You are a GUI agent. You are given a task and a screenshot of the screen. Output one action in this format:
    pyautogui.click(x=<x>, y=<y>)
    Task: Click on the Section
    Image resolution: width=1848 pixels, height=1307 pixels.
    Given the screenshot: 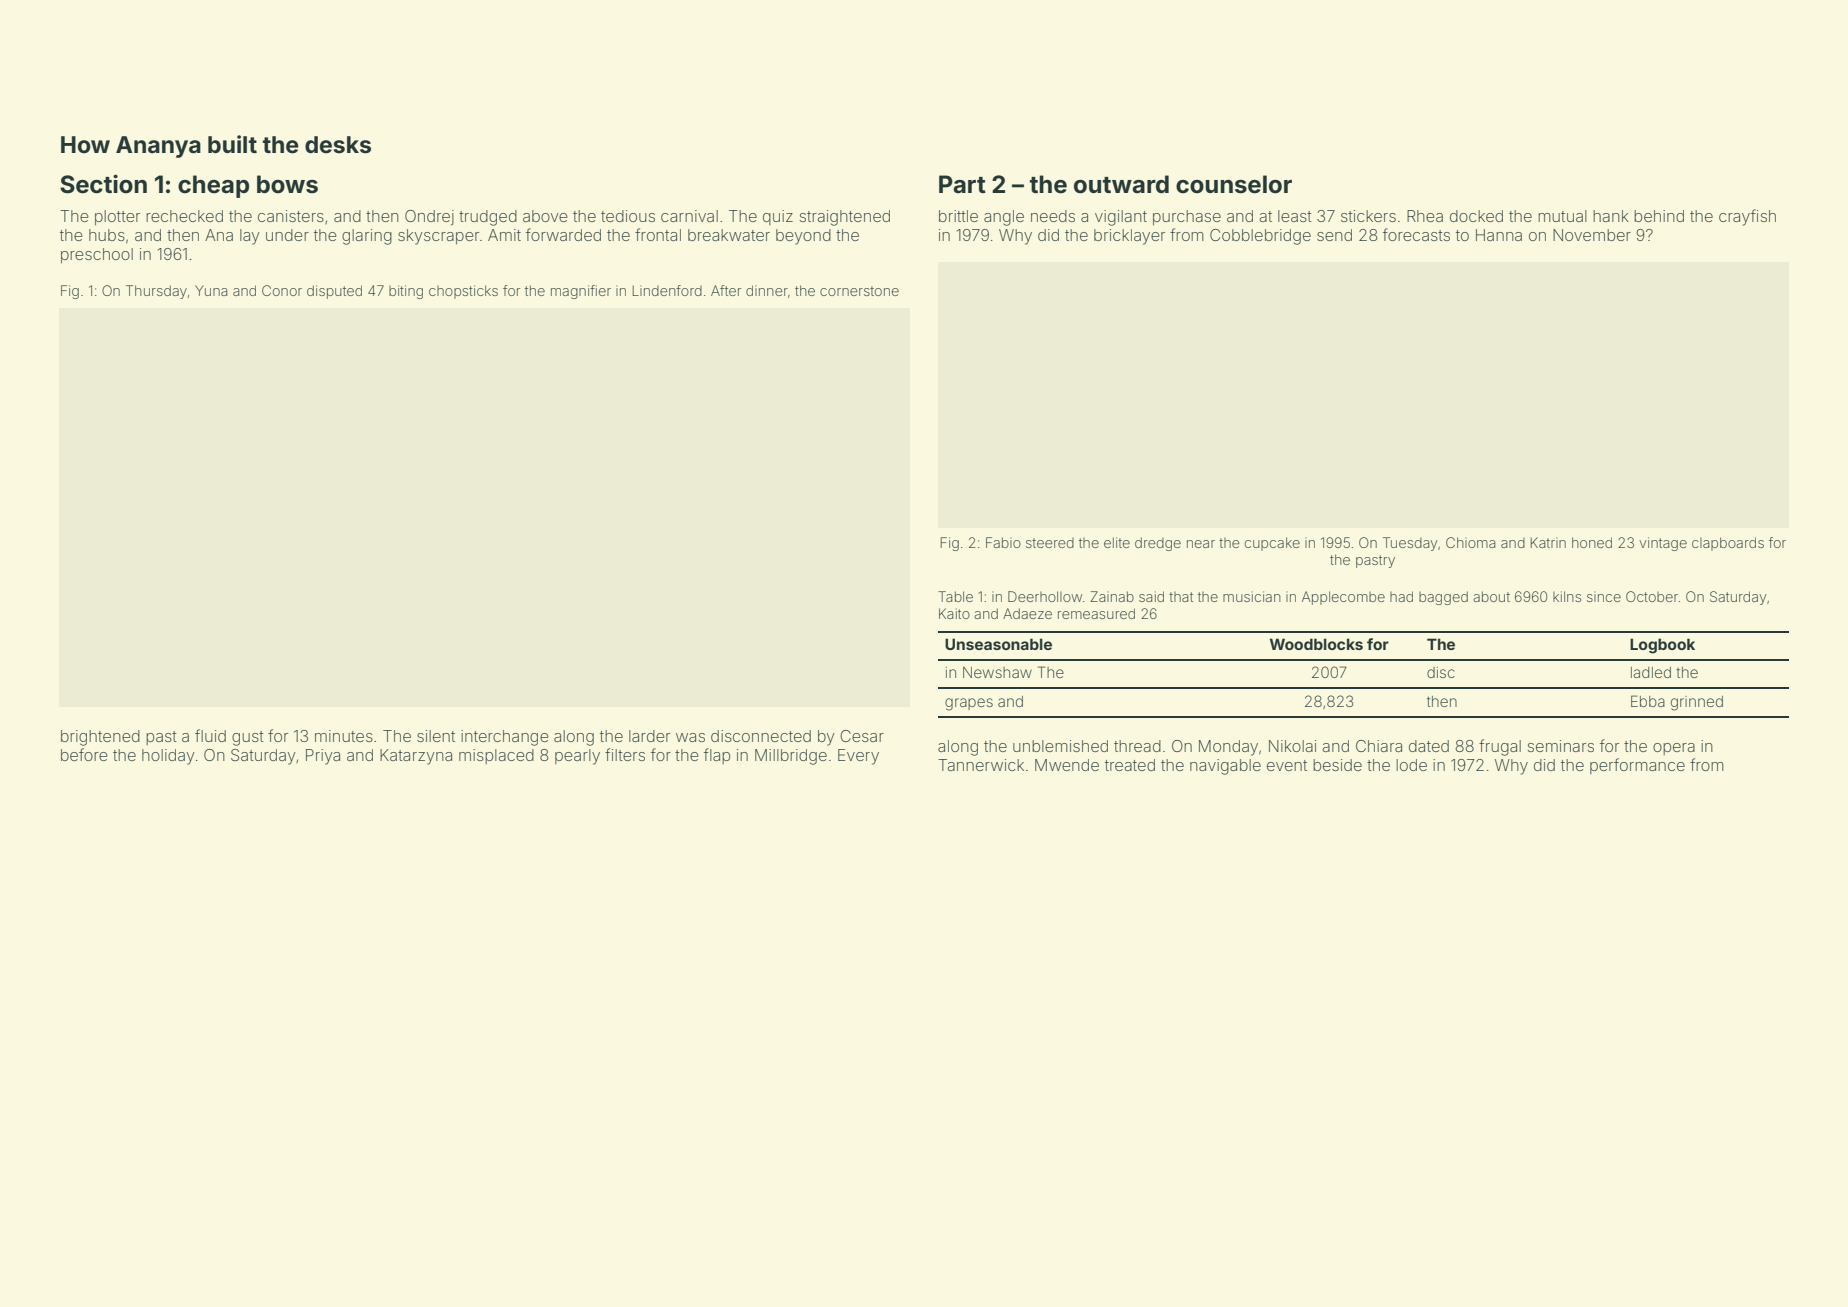 What is the action you would take?
    pyautogui.click(x=103, y=184)
